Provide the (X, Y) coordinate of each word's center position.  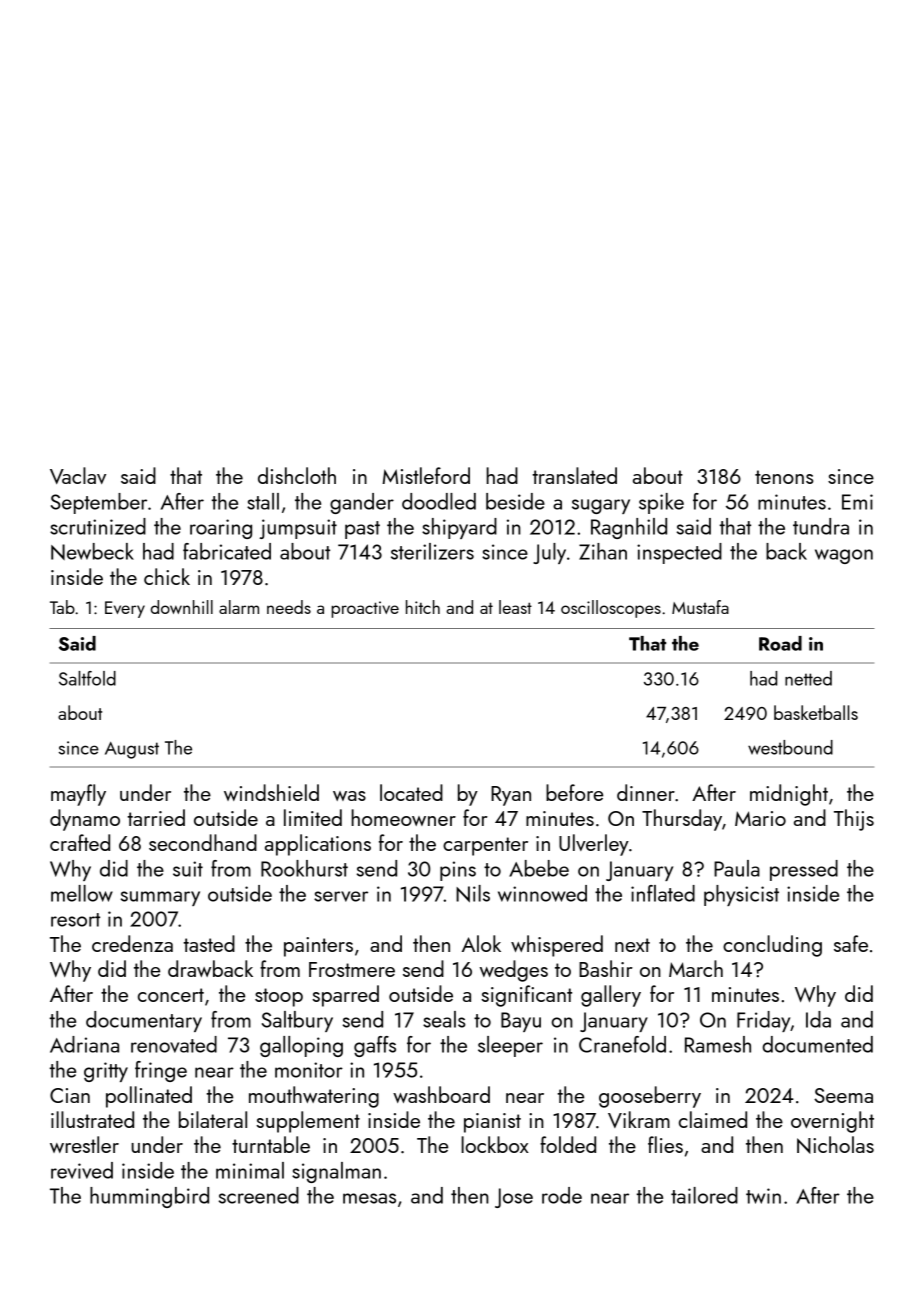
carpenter (485, 846)
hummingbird (149, 1197)
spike (661, 503)
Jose (514, 1198)
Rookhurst (304, 868)
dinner (646, 792)
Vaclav (78, 475)
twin (763, 1196)
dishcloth (297, 475)
